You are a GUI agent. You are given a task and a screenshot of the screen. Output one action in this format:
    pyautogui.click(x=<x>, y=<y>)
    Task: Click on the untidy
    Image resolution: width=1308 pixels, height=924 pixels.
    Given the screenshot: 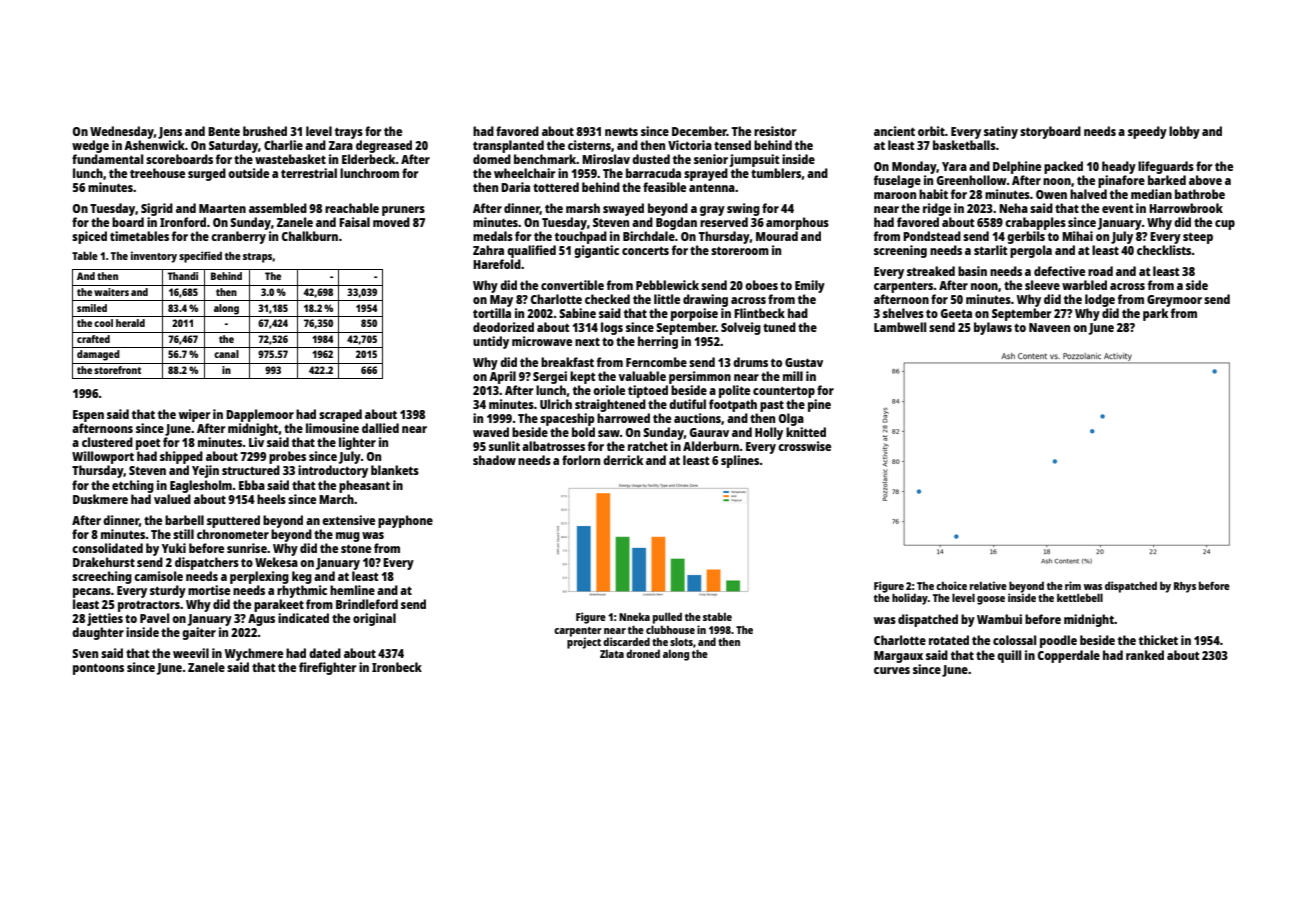 What is the action you would take?
    pyautogui.click(x=491, y=342)
